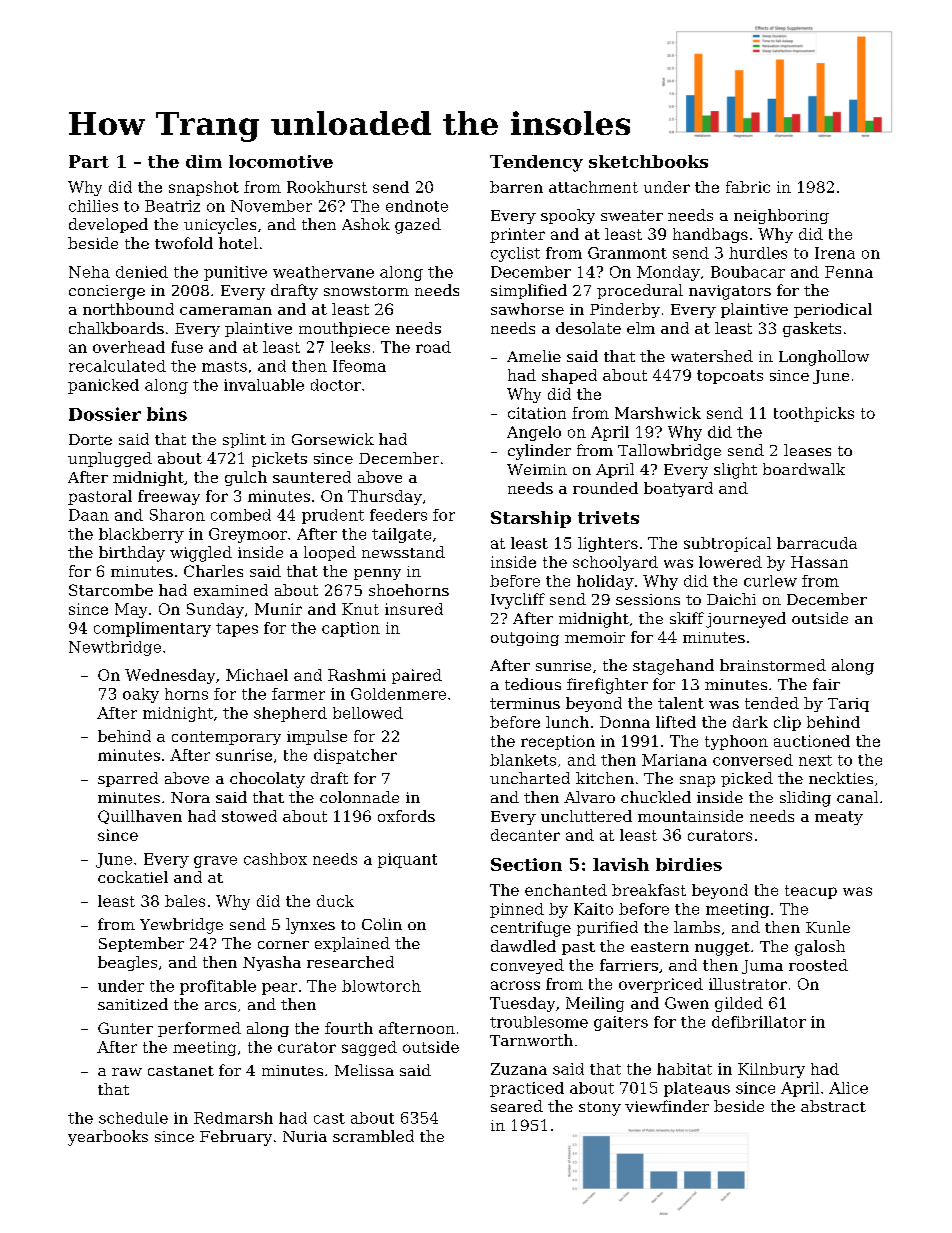 This screenshot has height=1233, width=952. What do you see at coordinates (748, 187) in the screenshot?
I see `fabric` at bounding box center [748, 187].
